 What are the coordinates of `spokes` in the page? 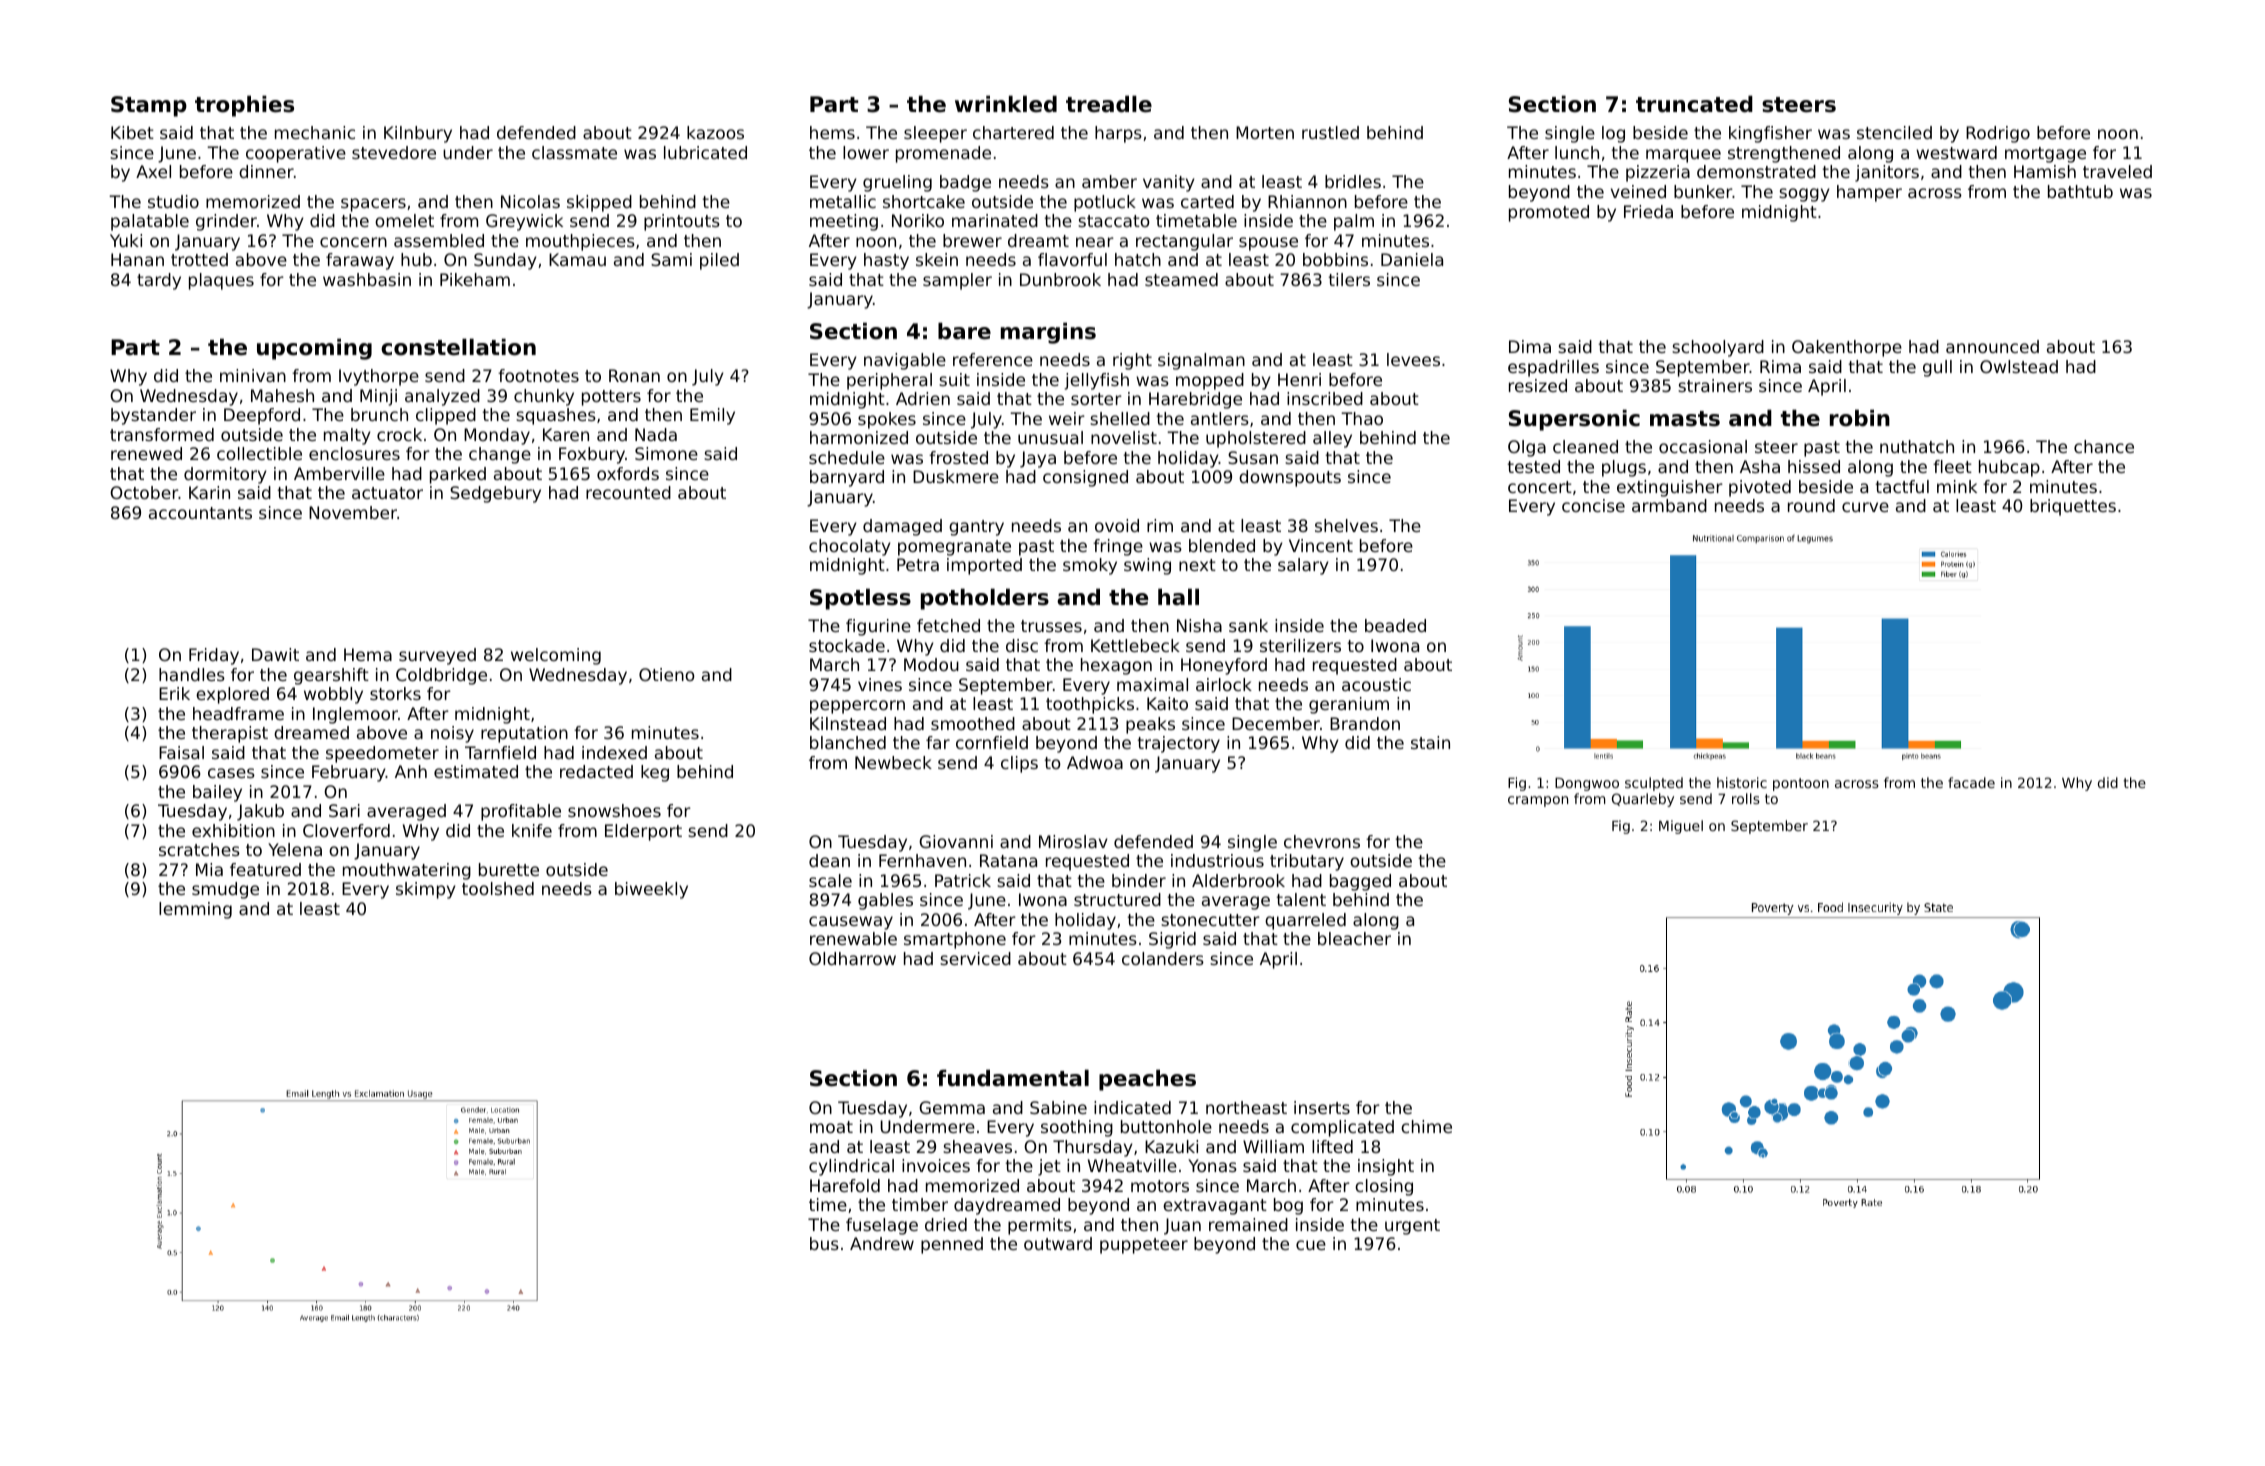 It's located at (887, 420).
